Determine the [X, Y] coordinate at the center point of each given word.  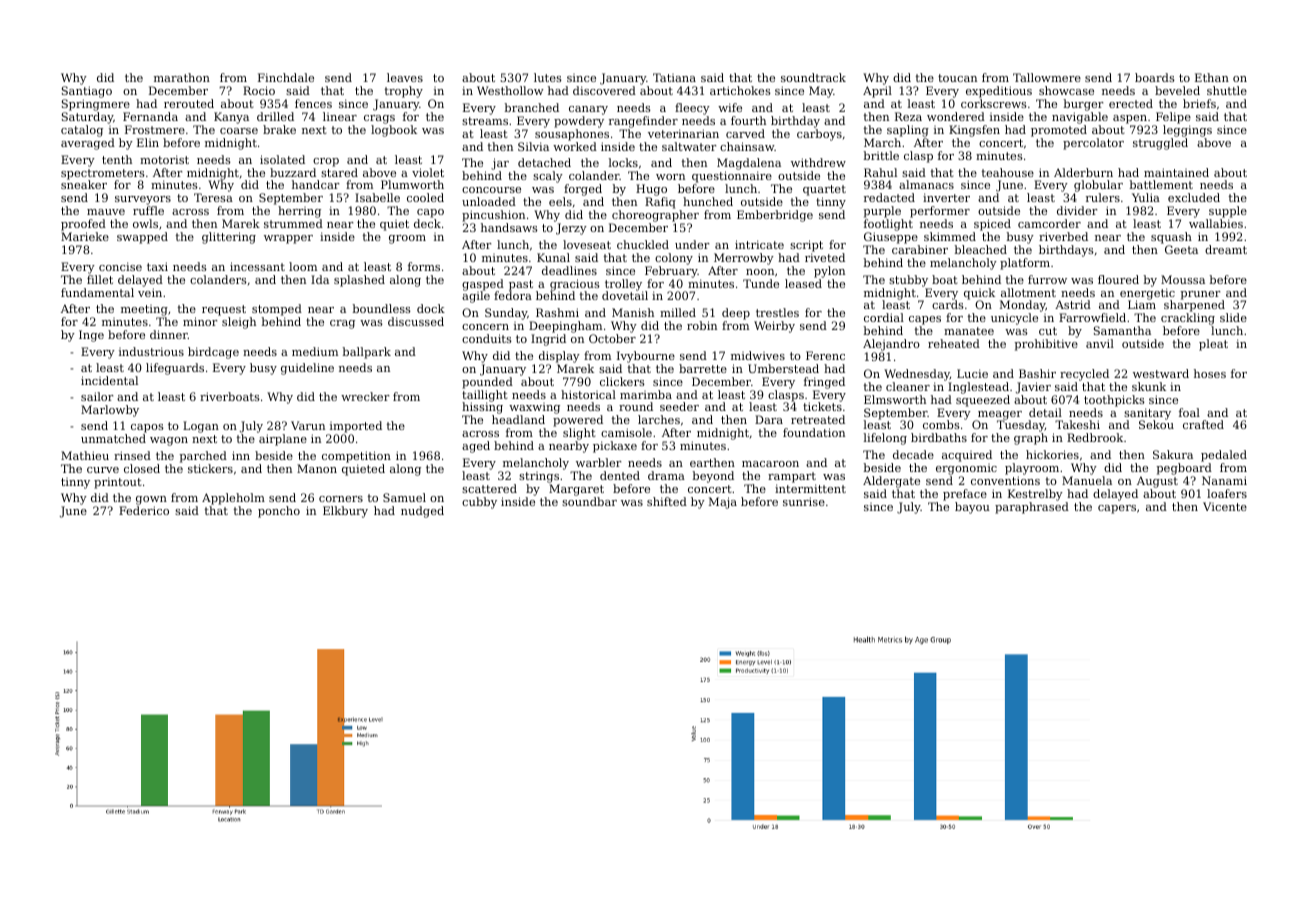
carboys [819, 135]
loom [303, 266]
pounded [487, 383]
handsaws [509, 227]
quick [979, 294]
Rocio [259, 90]
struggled [1160, 144]
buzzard [293, 172]
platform [1025, 264]
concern [485, 327]
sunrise [804, 501]
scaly [548, 177]
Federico [144, 510]
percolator [1093, 144]
